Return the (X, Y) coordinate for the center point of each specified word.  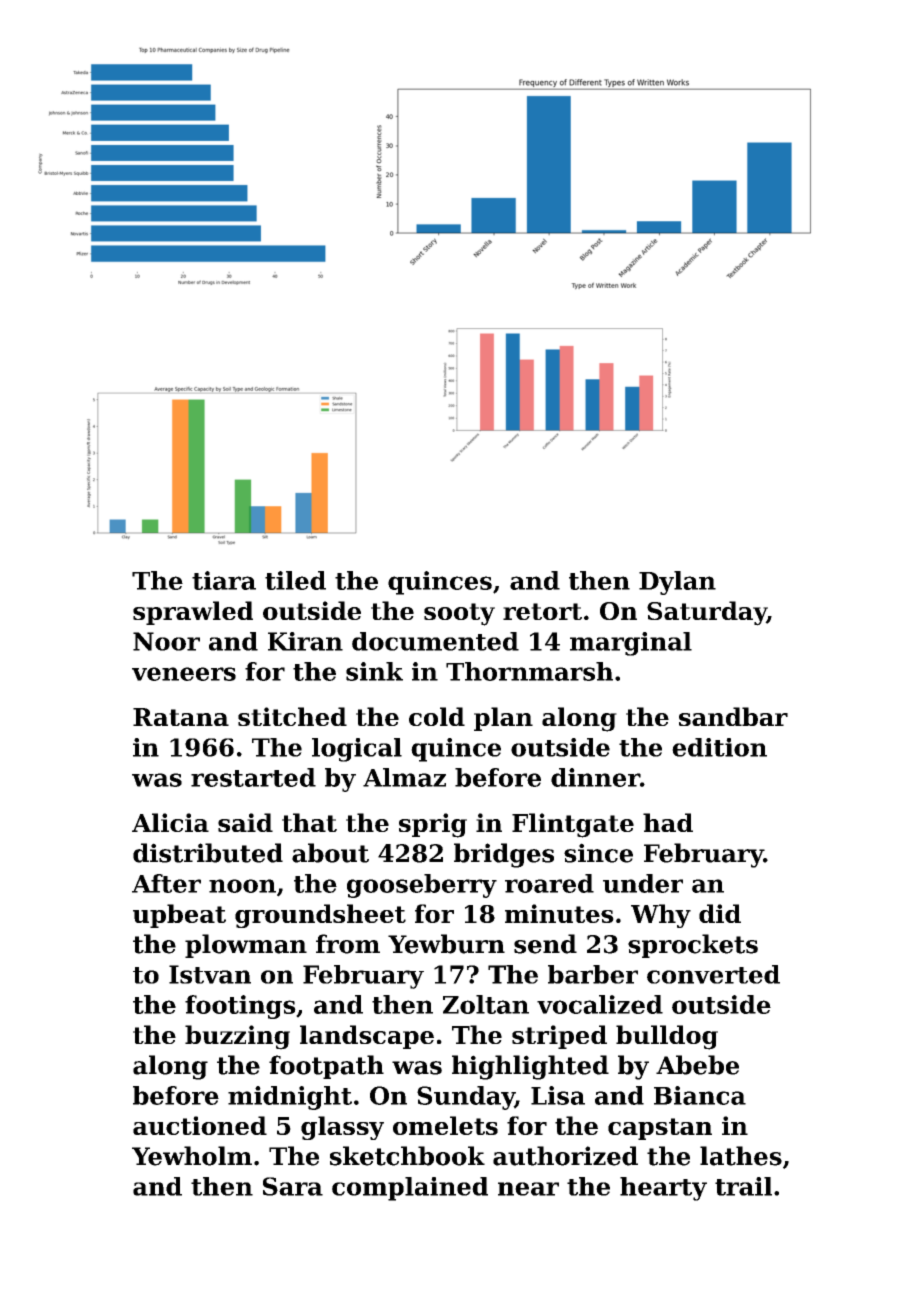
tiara (224, 580)
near (528, 1189)
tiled (295, 580)
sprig (433, 825)
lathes (741, 1156)
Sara (293, 1186)
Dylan (677, 583)
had (668, 822)
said (245, 822)
